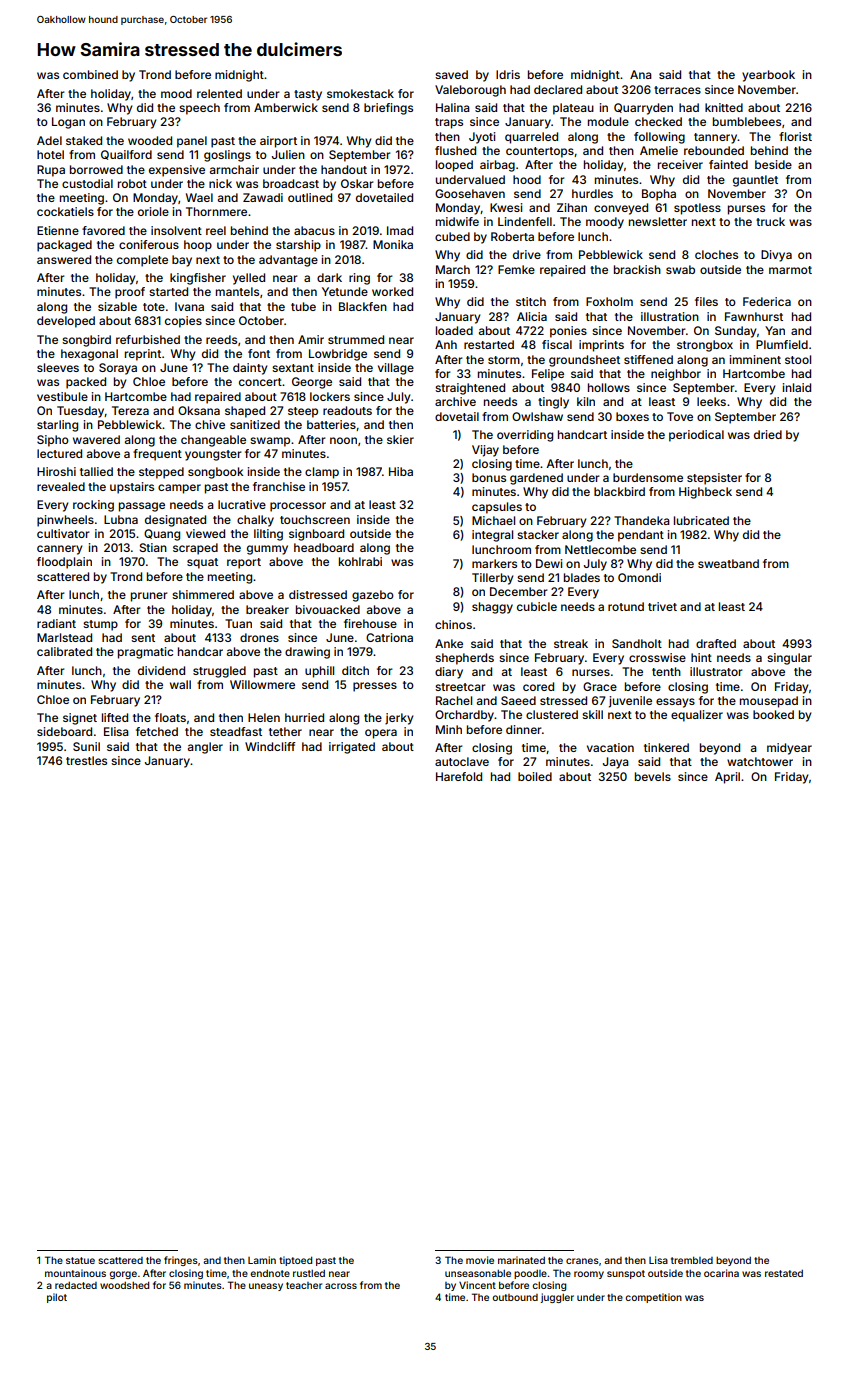 The image size is (849, 1400). I want to click on booked, so click(773, 714).
